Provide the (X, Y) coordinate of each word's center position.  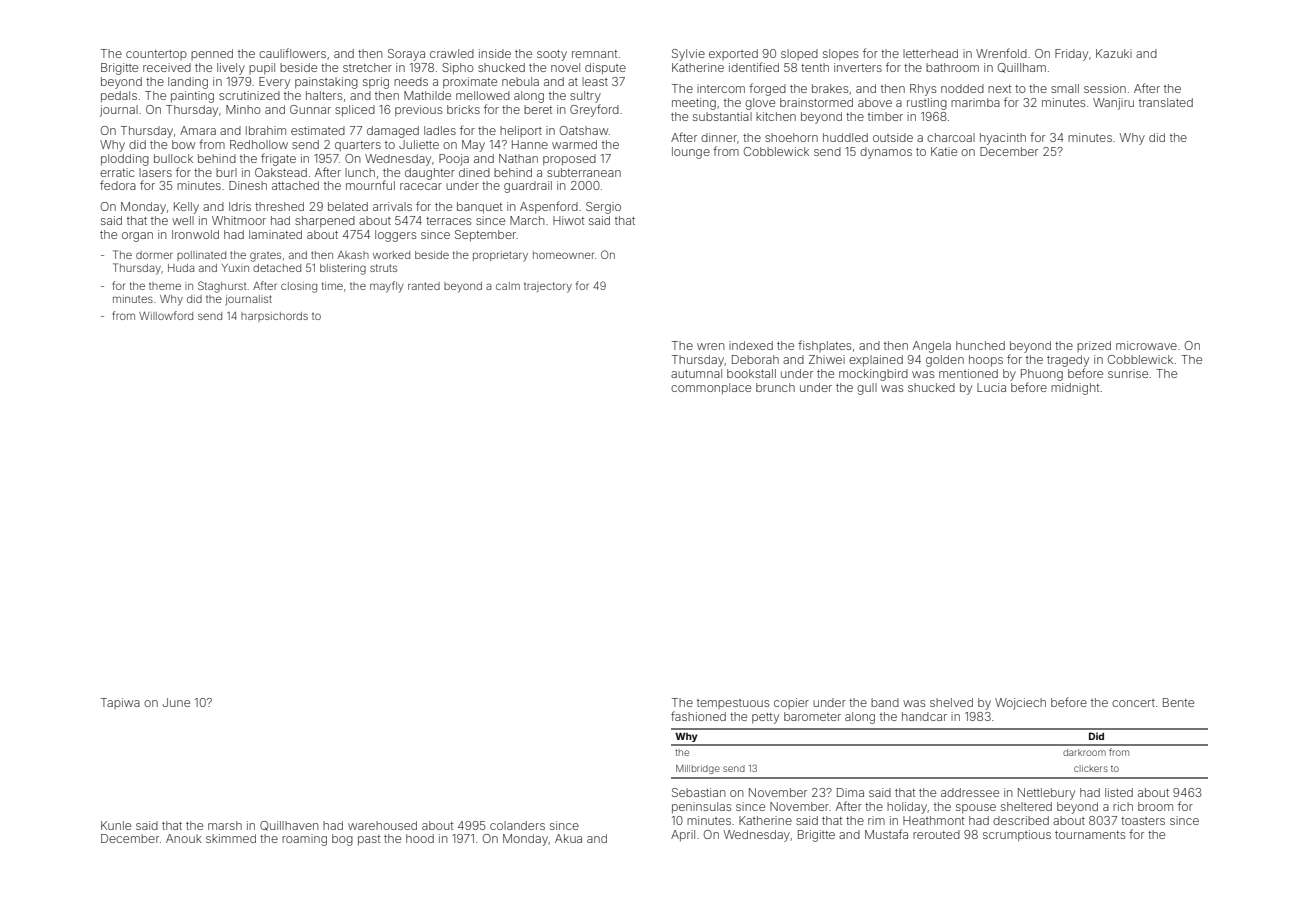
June (176, 702)
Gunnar (310, 109)
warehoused (382, 825)
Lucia (991, 387)
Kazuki (1114, 53)
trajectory (548, 287)
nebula (520, 81)
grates (265, 257)
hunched (980, 345)
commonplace (711, 389)
